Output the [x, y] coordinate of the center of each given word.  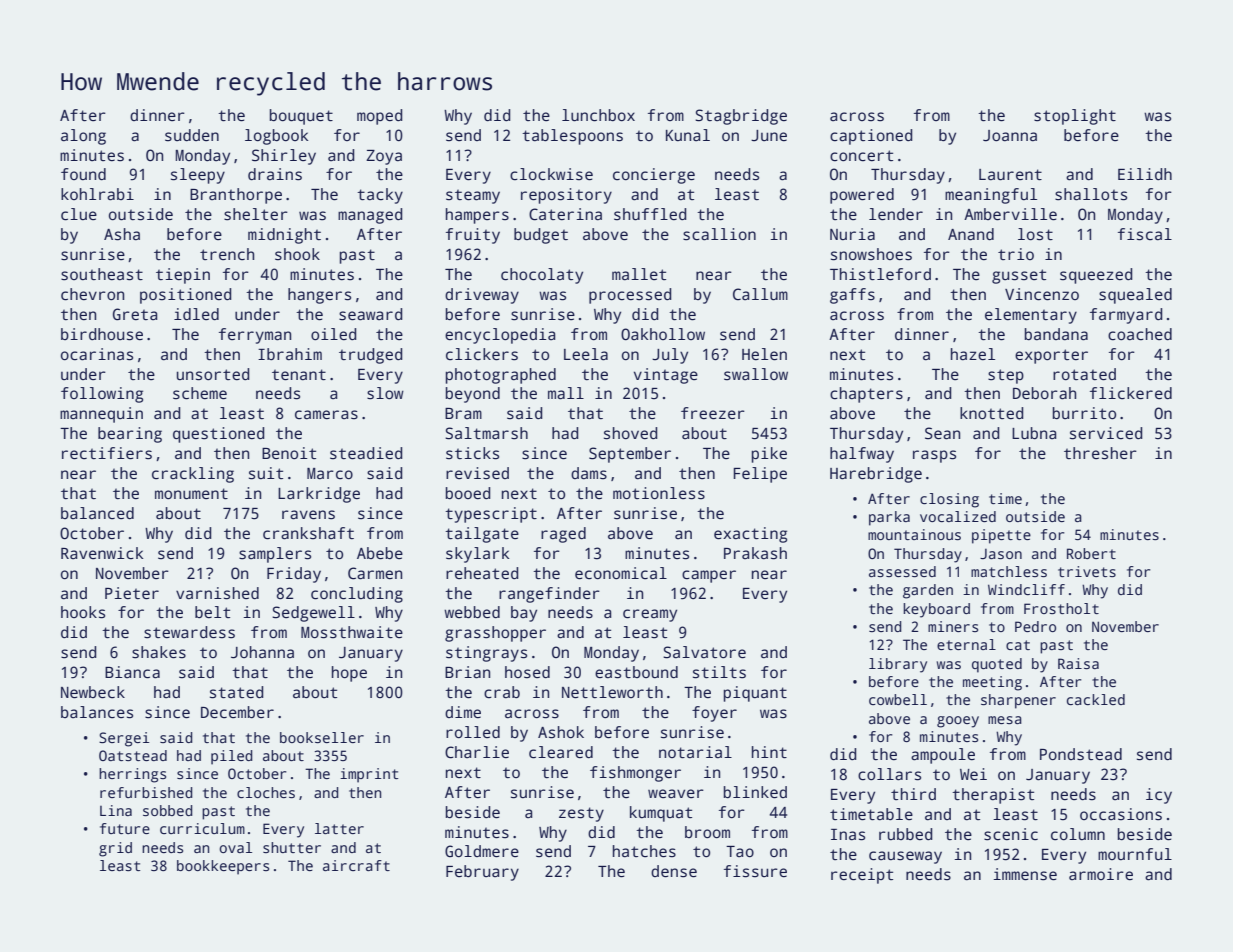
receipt [862, 876]
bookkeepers [223, 867]
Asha [122, 234]
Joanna [1010, 136]
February [482, 873]
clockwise [551, 174]
